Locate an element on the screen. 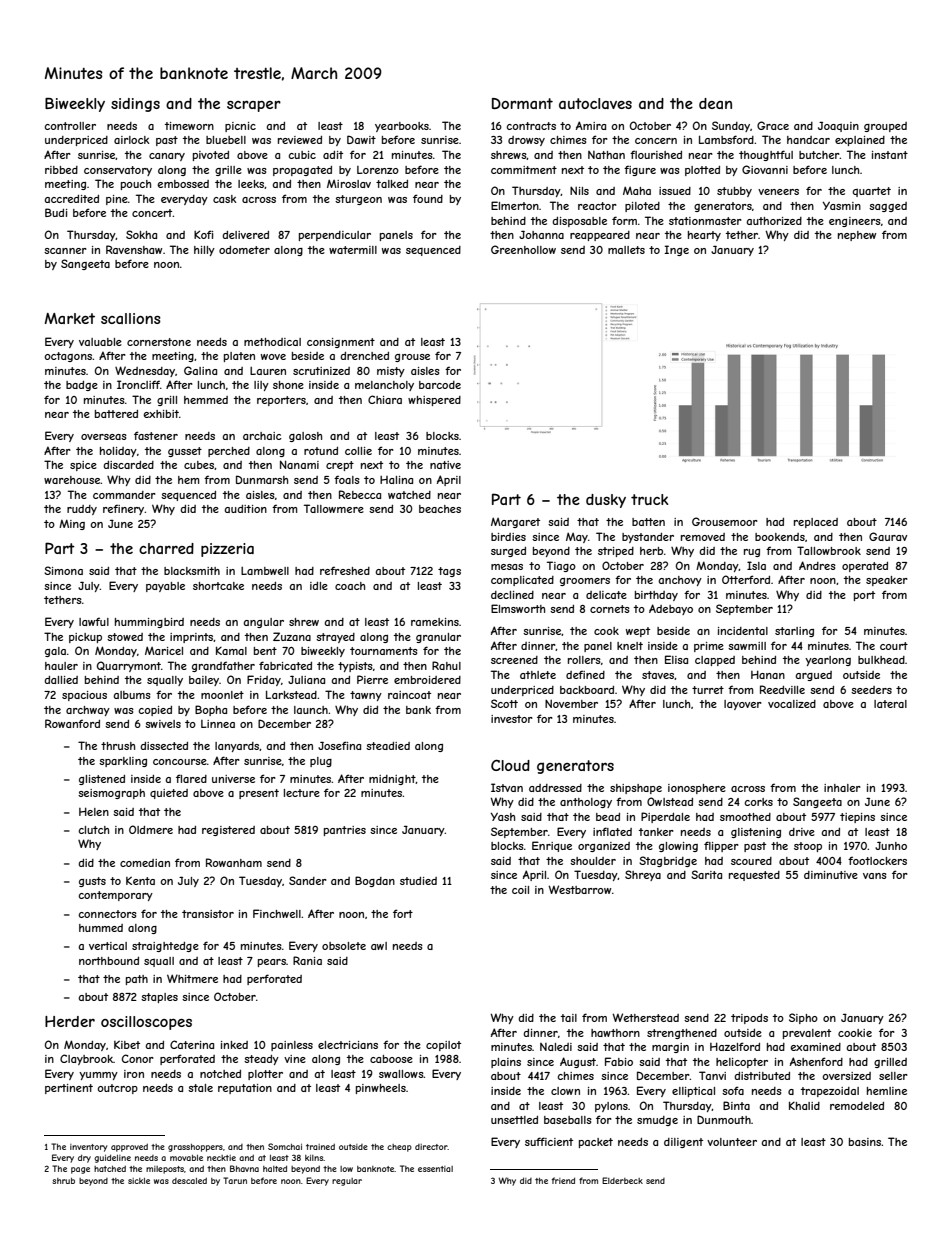 The width and height of the screenshot is (952, 1233). ionosphere is located at coordinates (697, 789).
